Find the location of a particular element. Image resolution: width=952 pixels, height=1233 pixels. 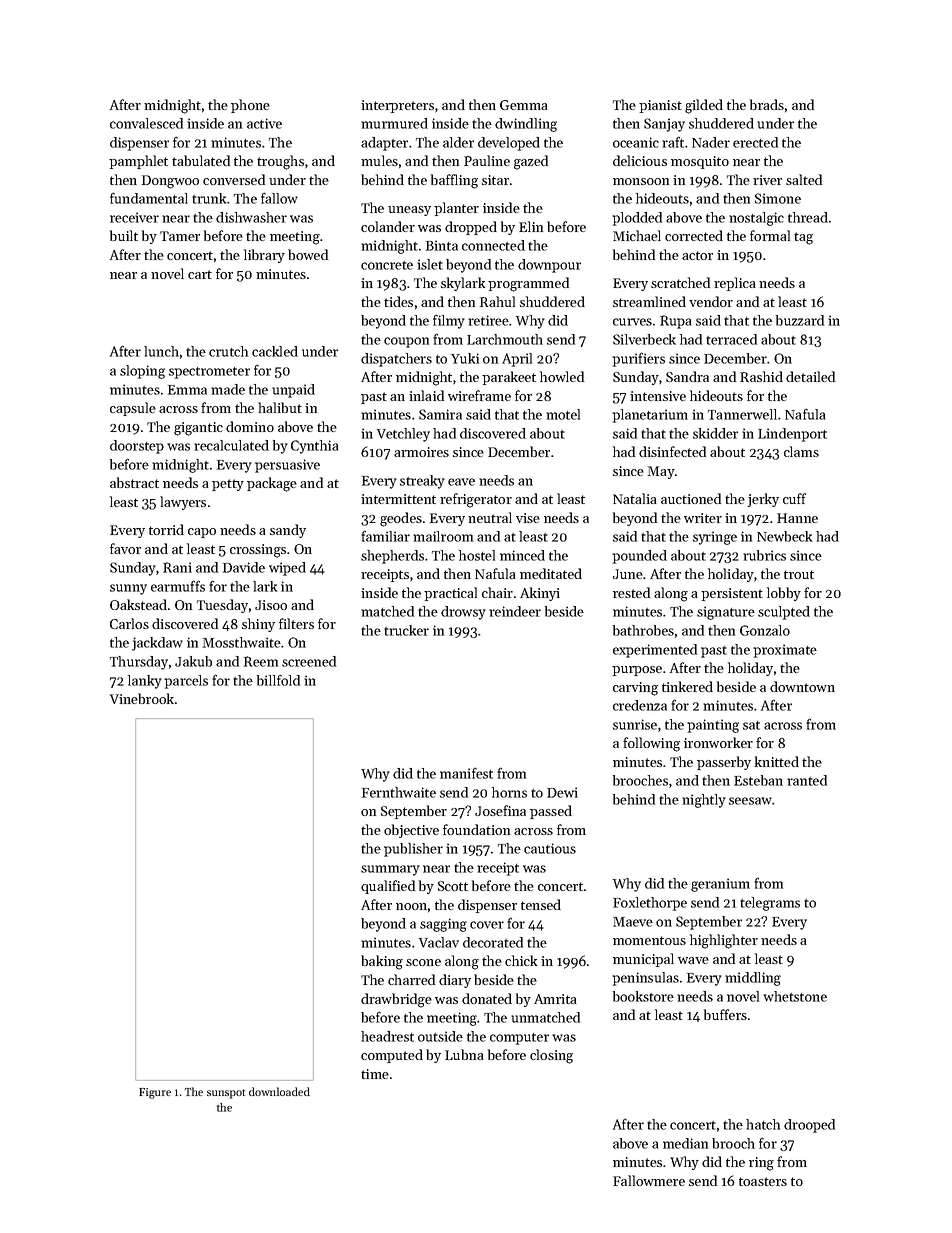

convalesced is located at coordinates (146, 123).
